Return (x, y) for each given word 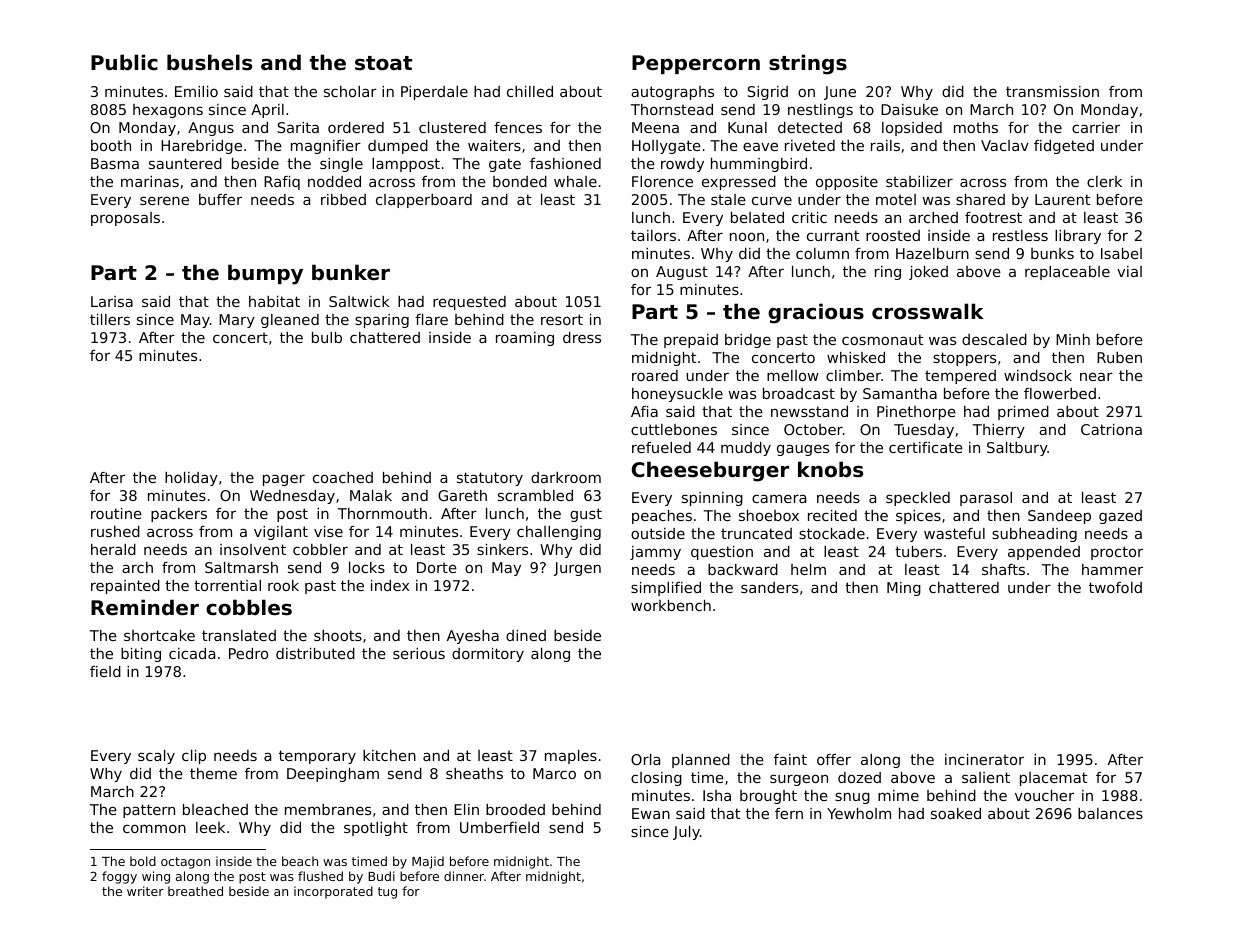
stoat (383, 63)
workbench (671, 605)
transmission (1052, 91)
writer (145, 891)
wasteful (954, 533)
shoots (338, 635)
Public (124, 62)
